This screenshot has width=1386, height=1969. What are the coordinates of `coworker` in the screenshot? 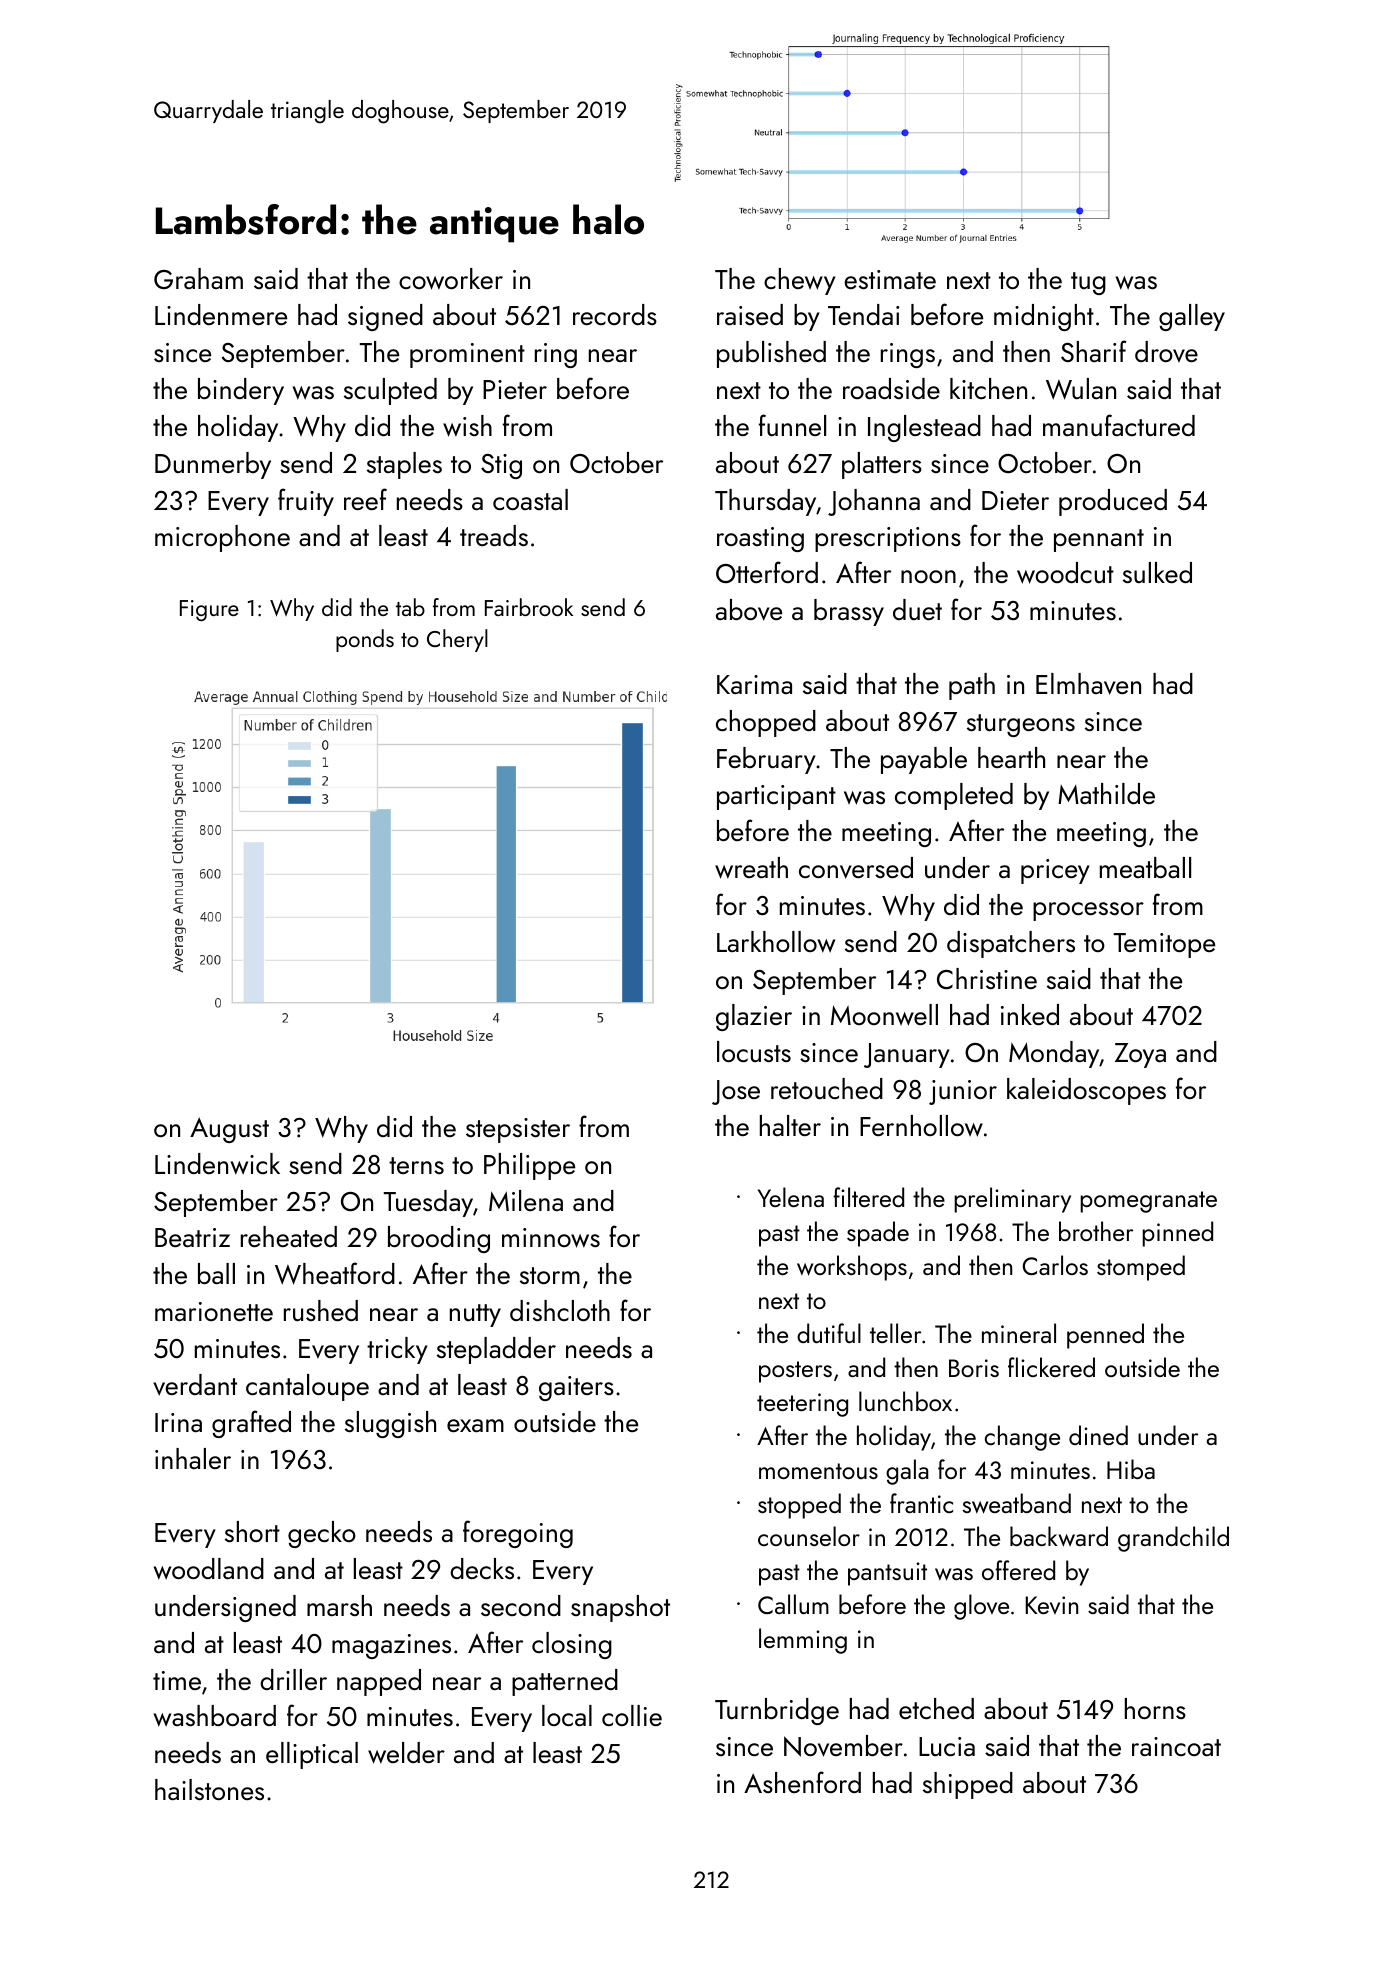 It's located at (451, 279).
